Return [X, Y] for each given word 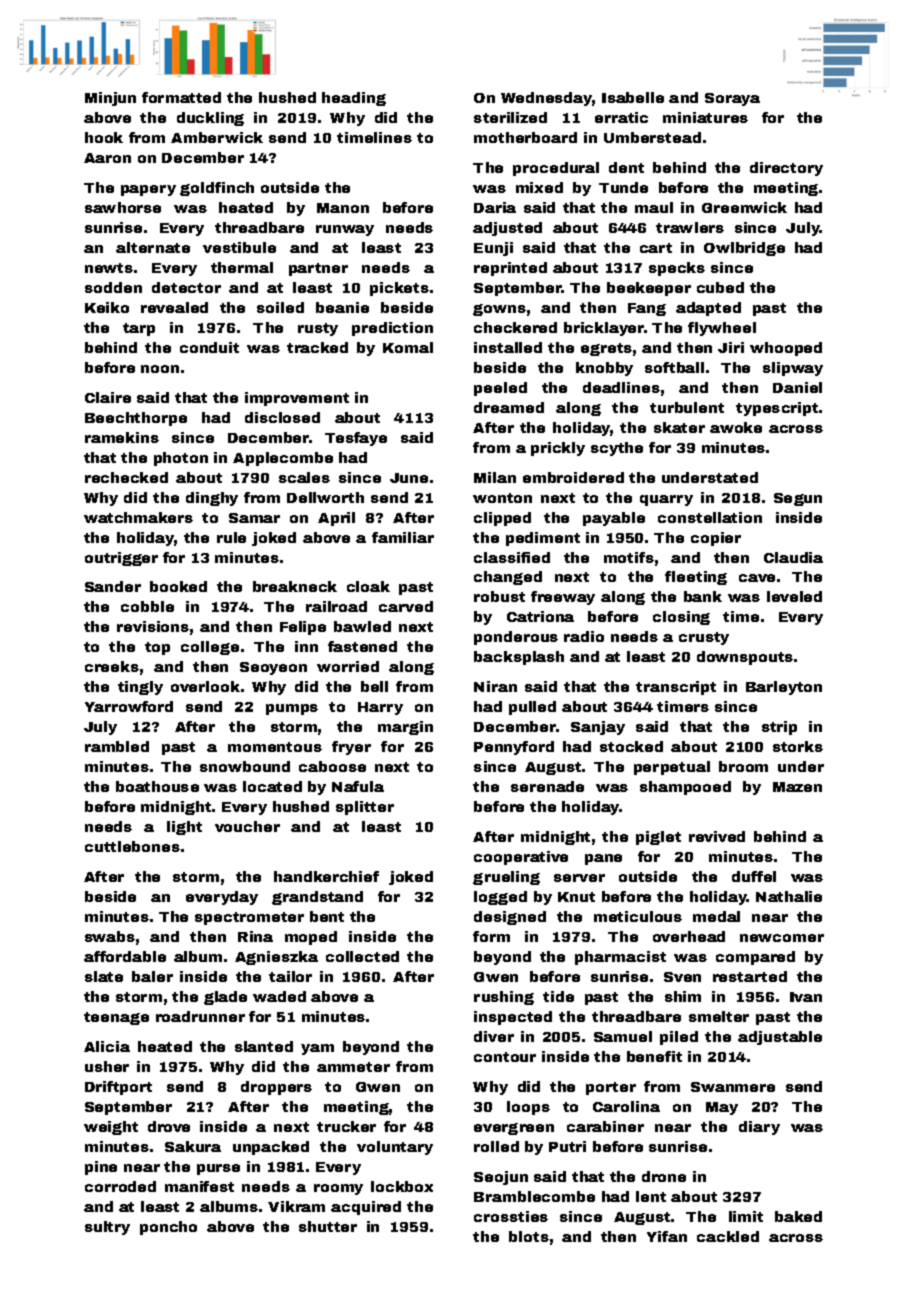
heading [354, 99]
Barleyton [784, 688]
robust [499, 596]
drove [169, 1126]
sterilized [510, 117]
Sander [113, 586]
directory [786, 169]
